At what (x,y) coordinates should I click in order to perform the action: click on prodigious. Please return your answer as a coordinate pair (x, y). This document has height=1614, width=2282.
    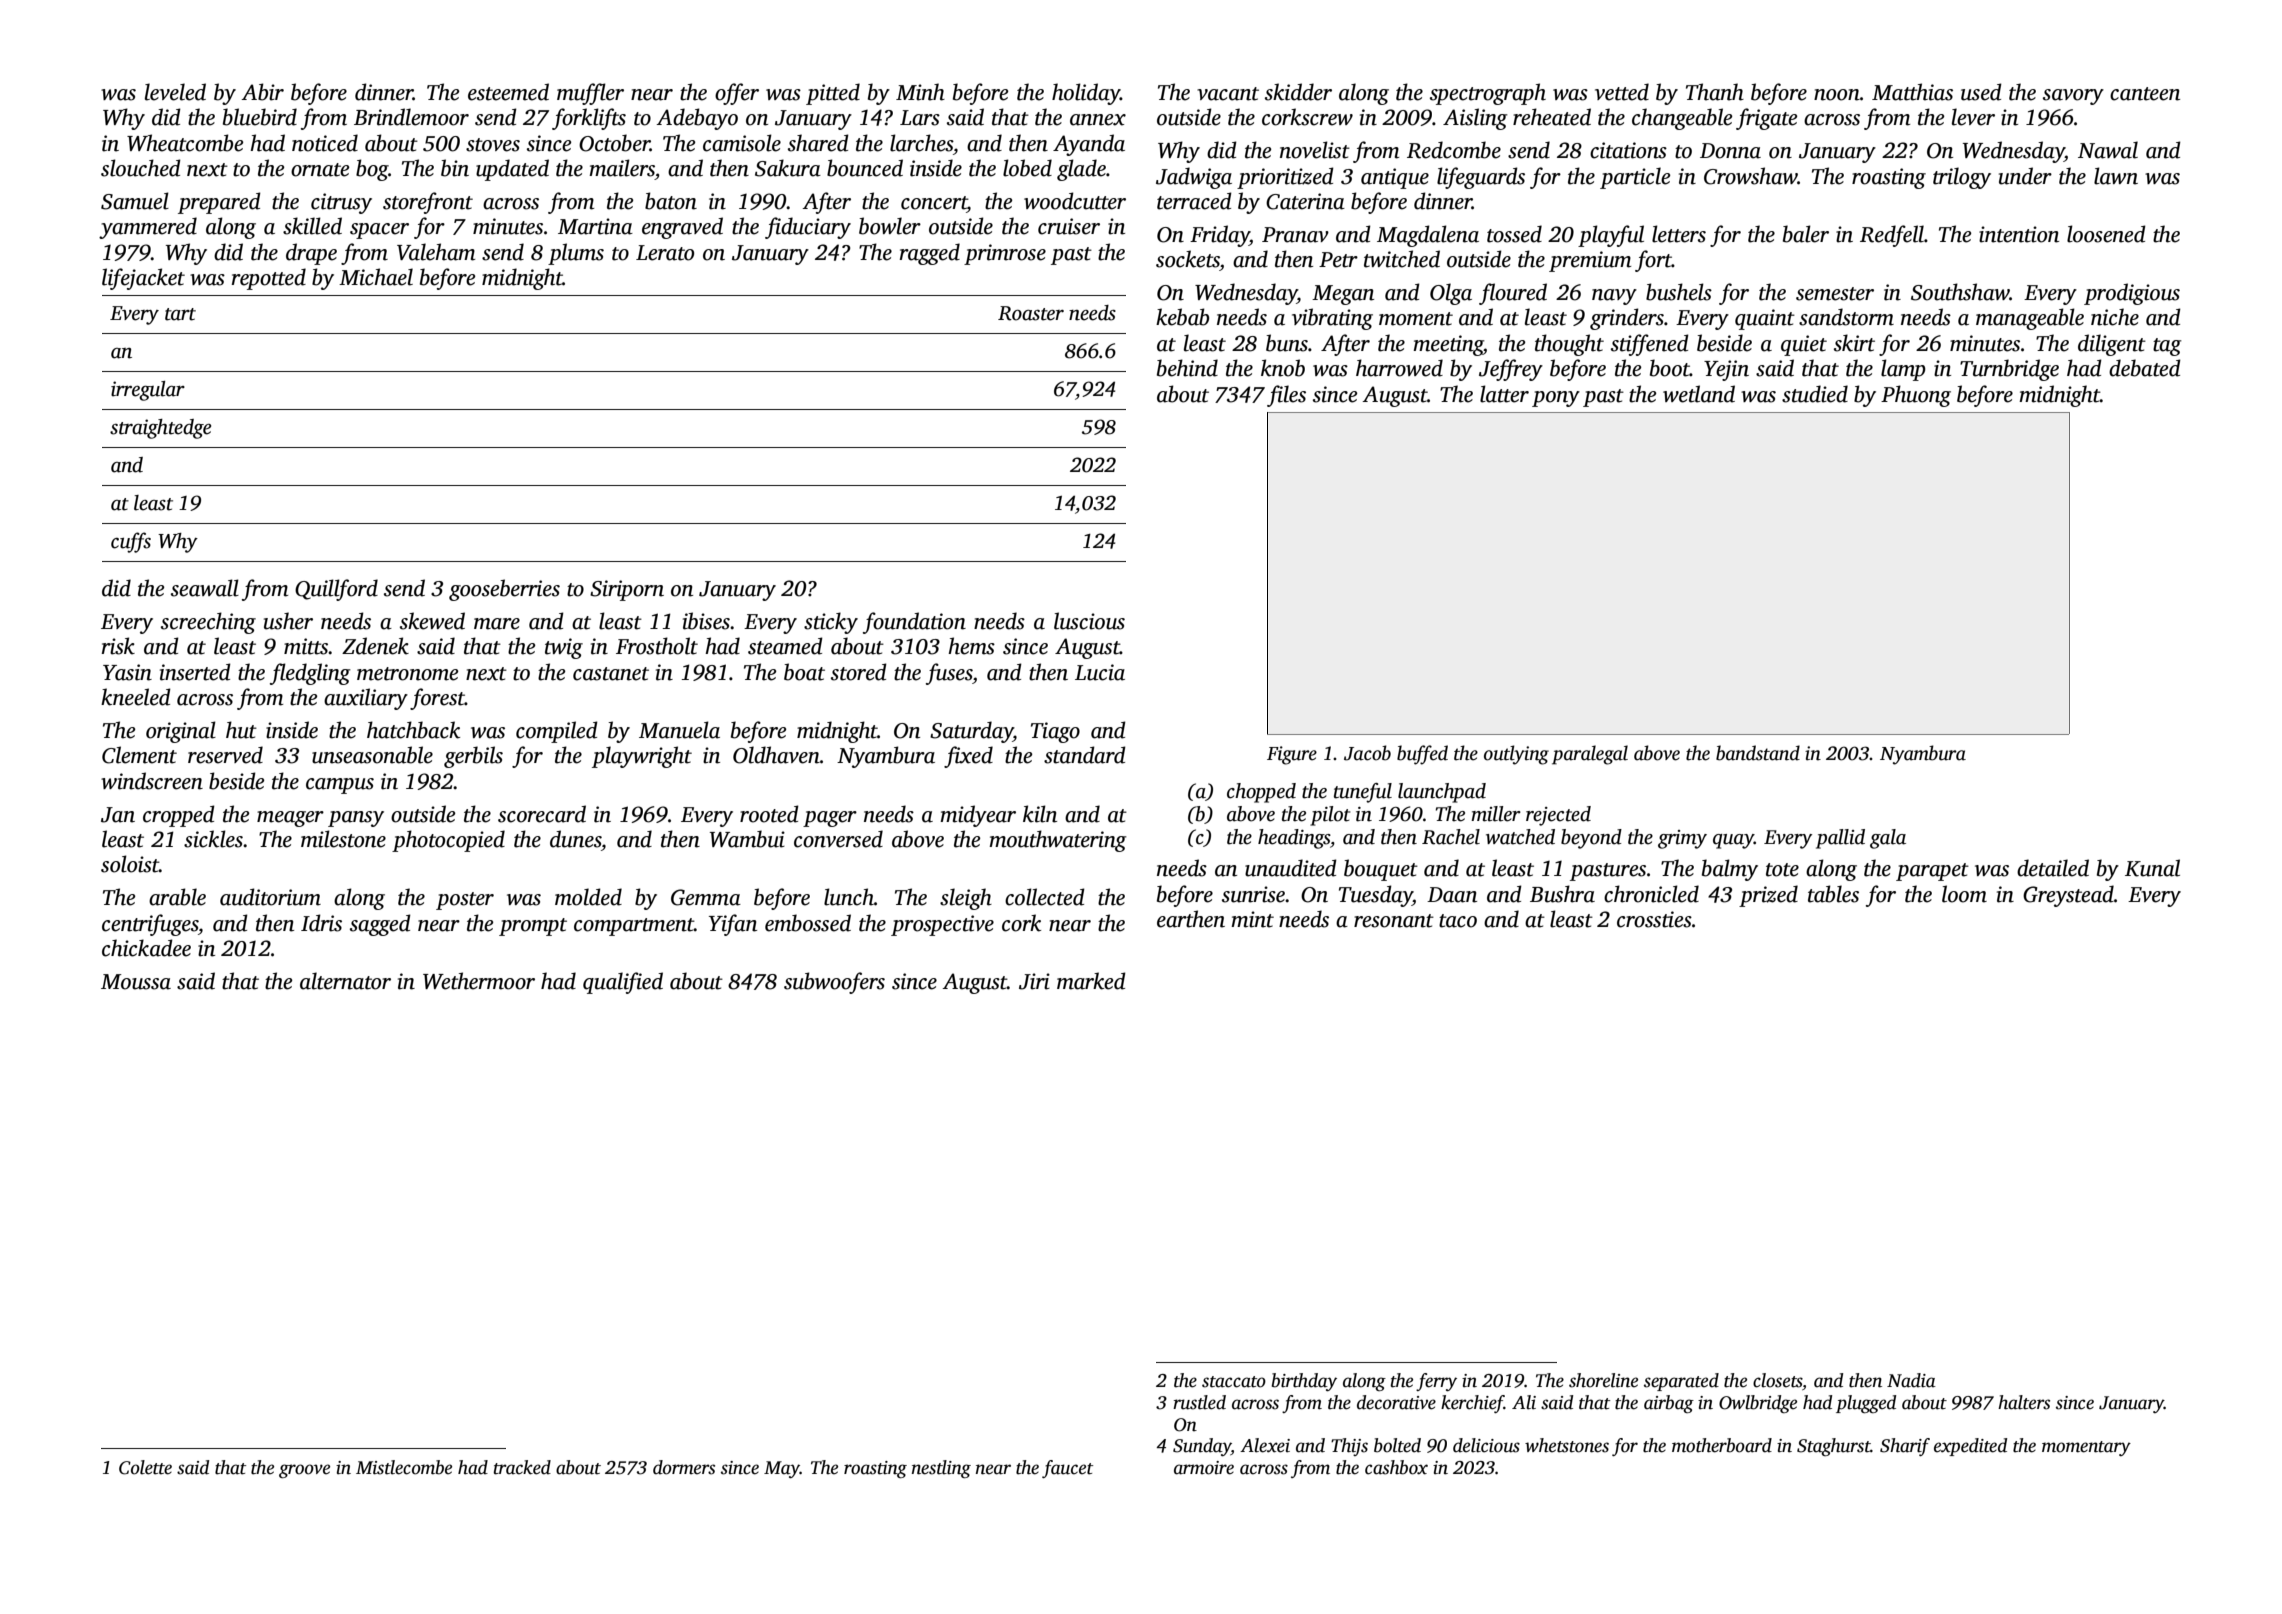
    Looking at the image, I should click on (2132, 294).
